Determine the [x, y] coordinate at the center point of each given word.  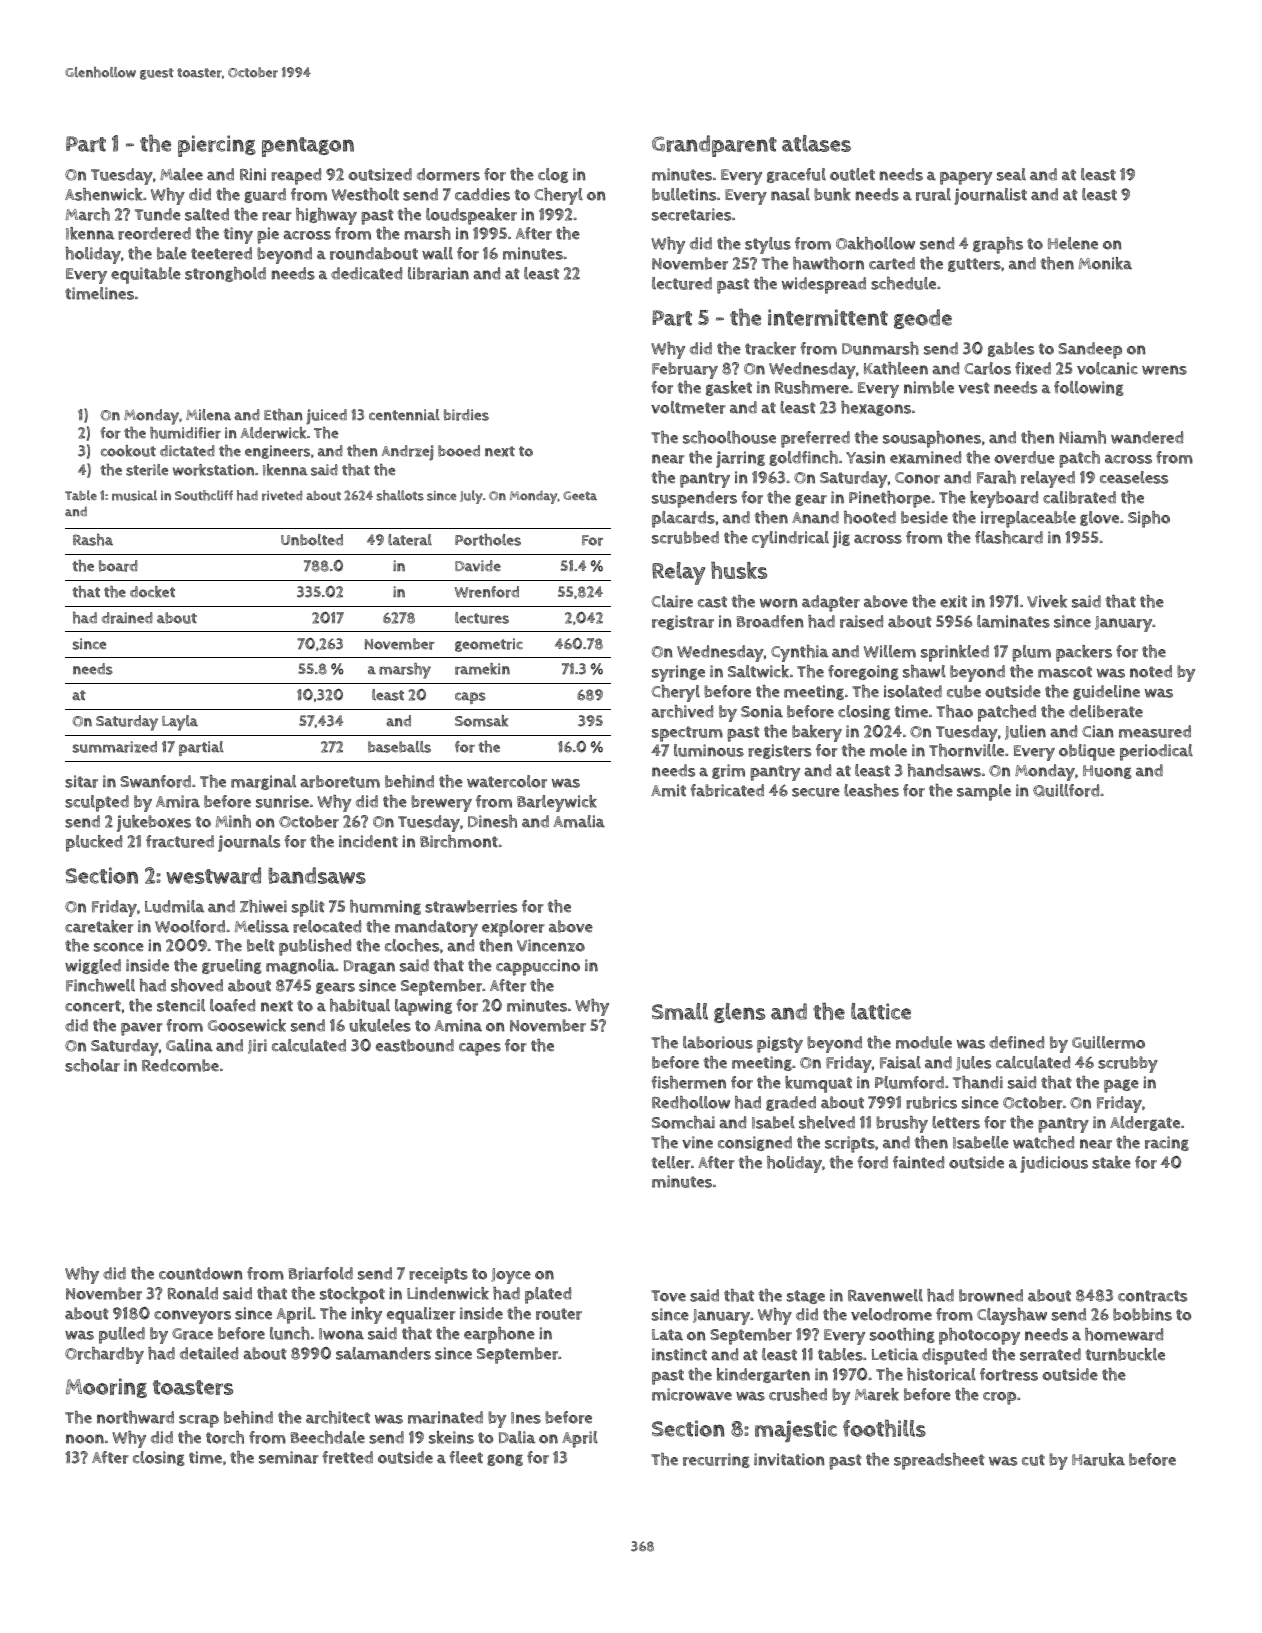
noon [85, 1439]
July [471, 497]
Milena [208, 415]
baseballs [399, 747]
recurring [716, 1460]
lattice [881, 1011]
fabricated [727, 790]
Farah [996, 477]
